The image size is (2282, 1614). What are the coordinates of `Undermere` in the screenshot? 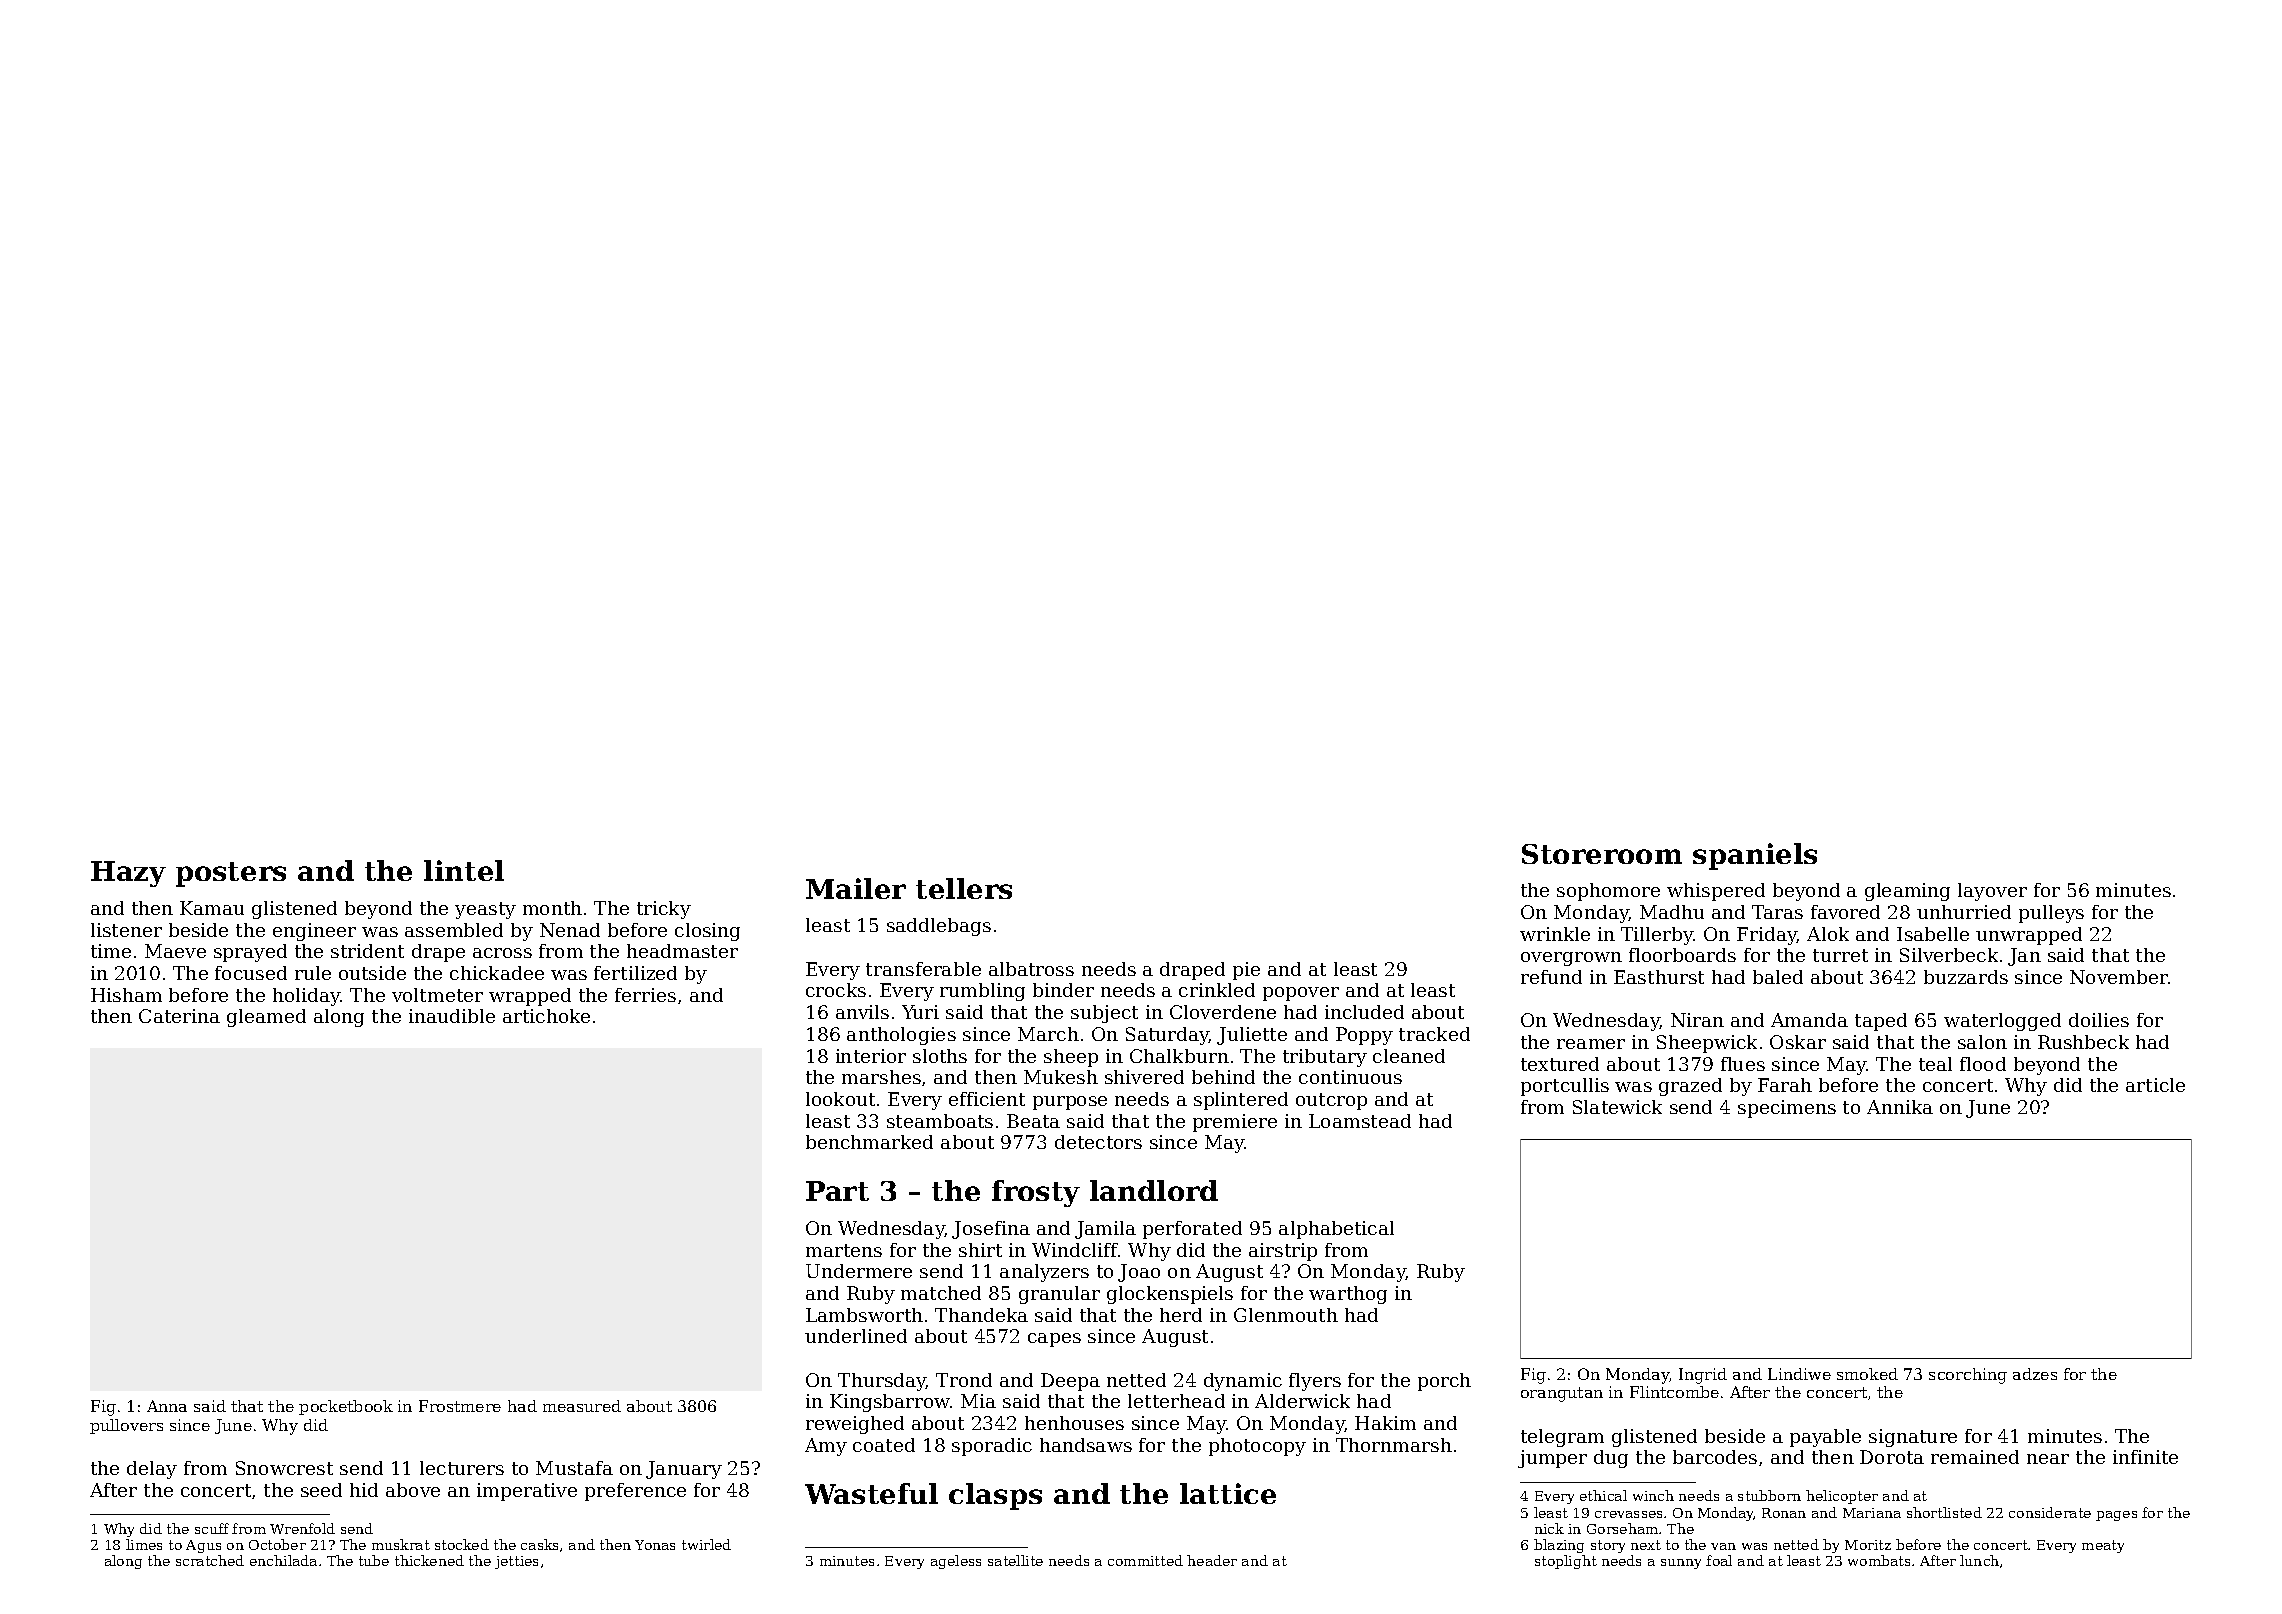 It's located at (859, 1271).
